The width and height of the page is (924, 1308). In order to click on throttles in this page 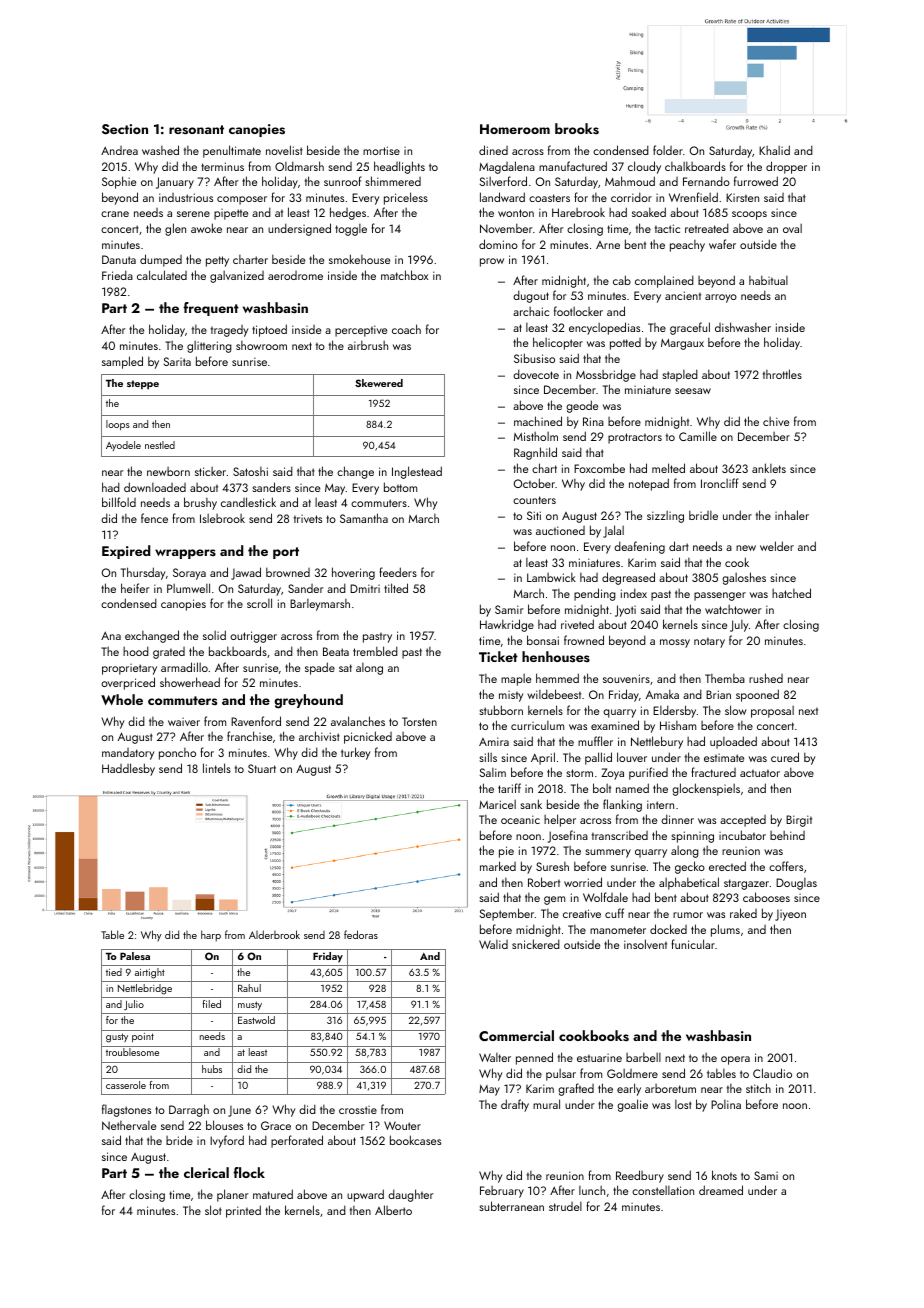, I will do `click(782, 374)`.
